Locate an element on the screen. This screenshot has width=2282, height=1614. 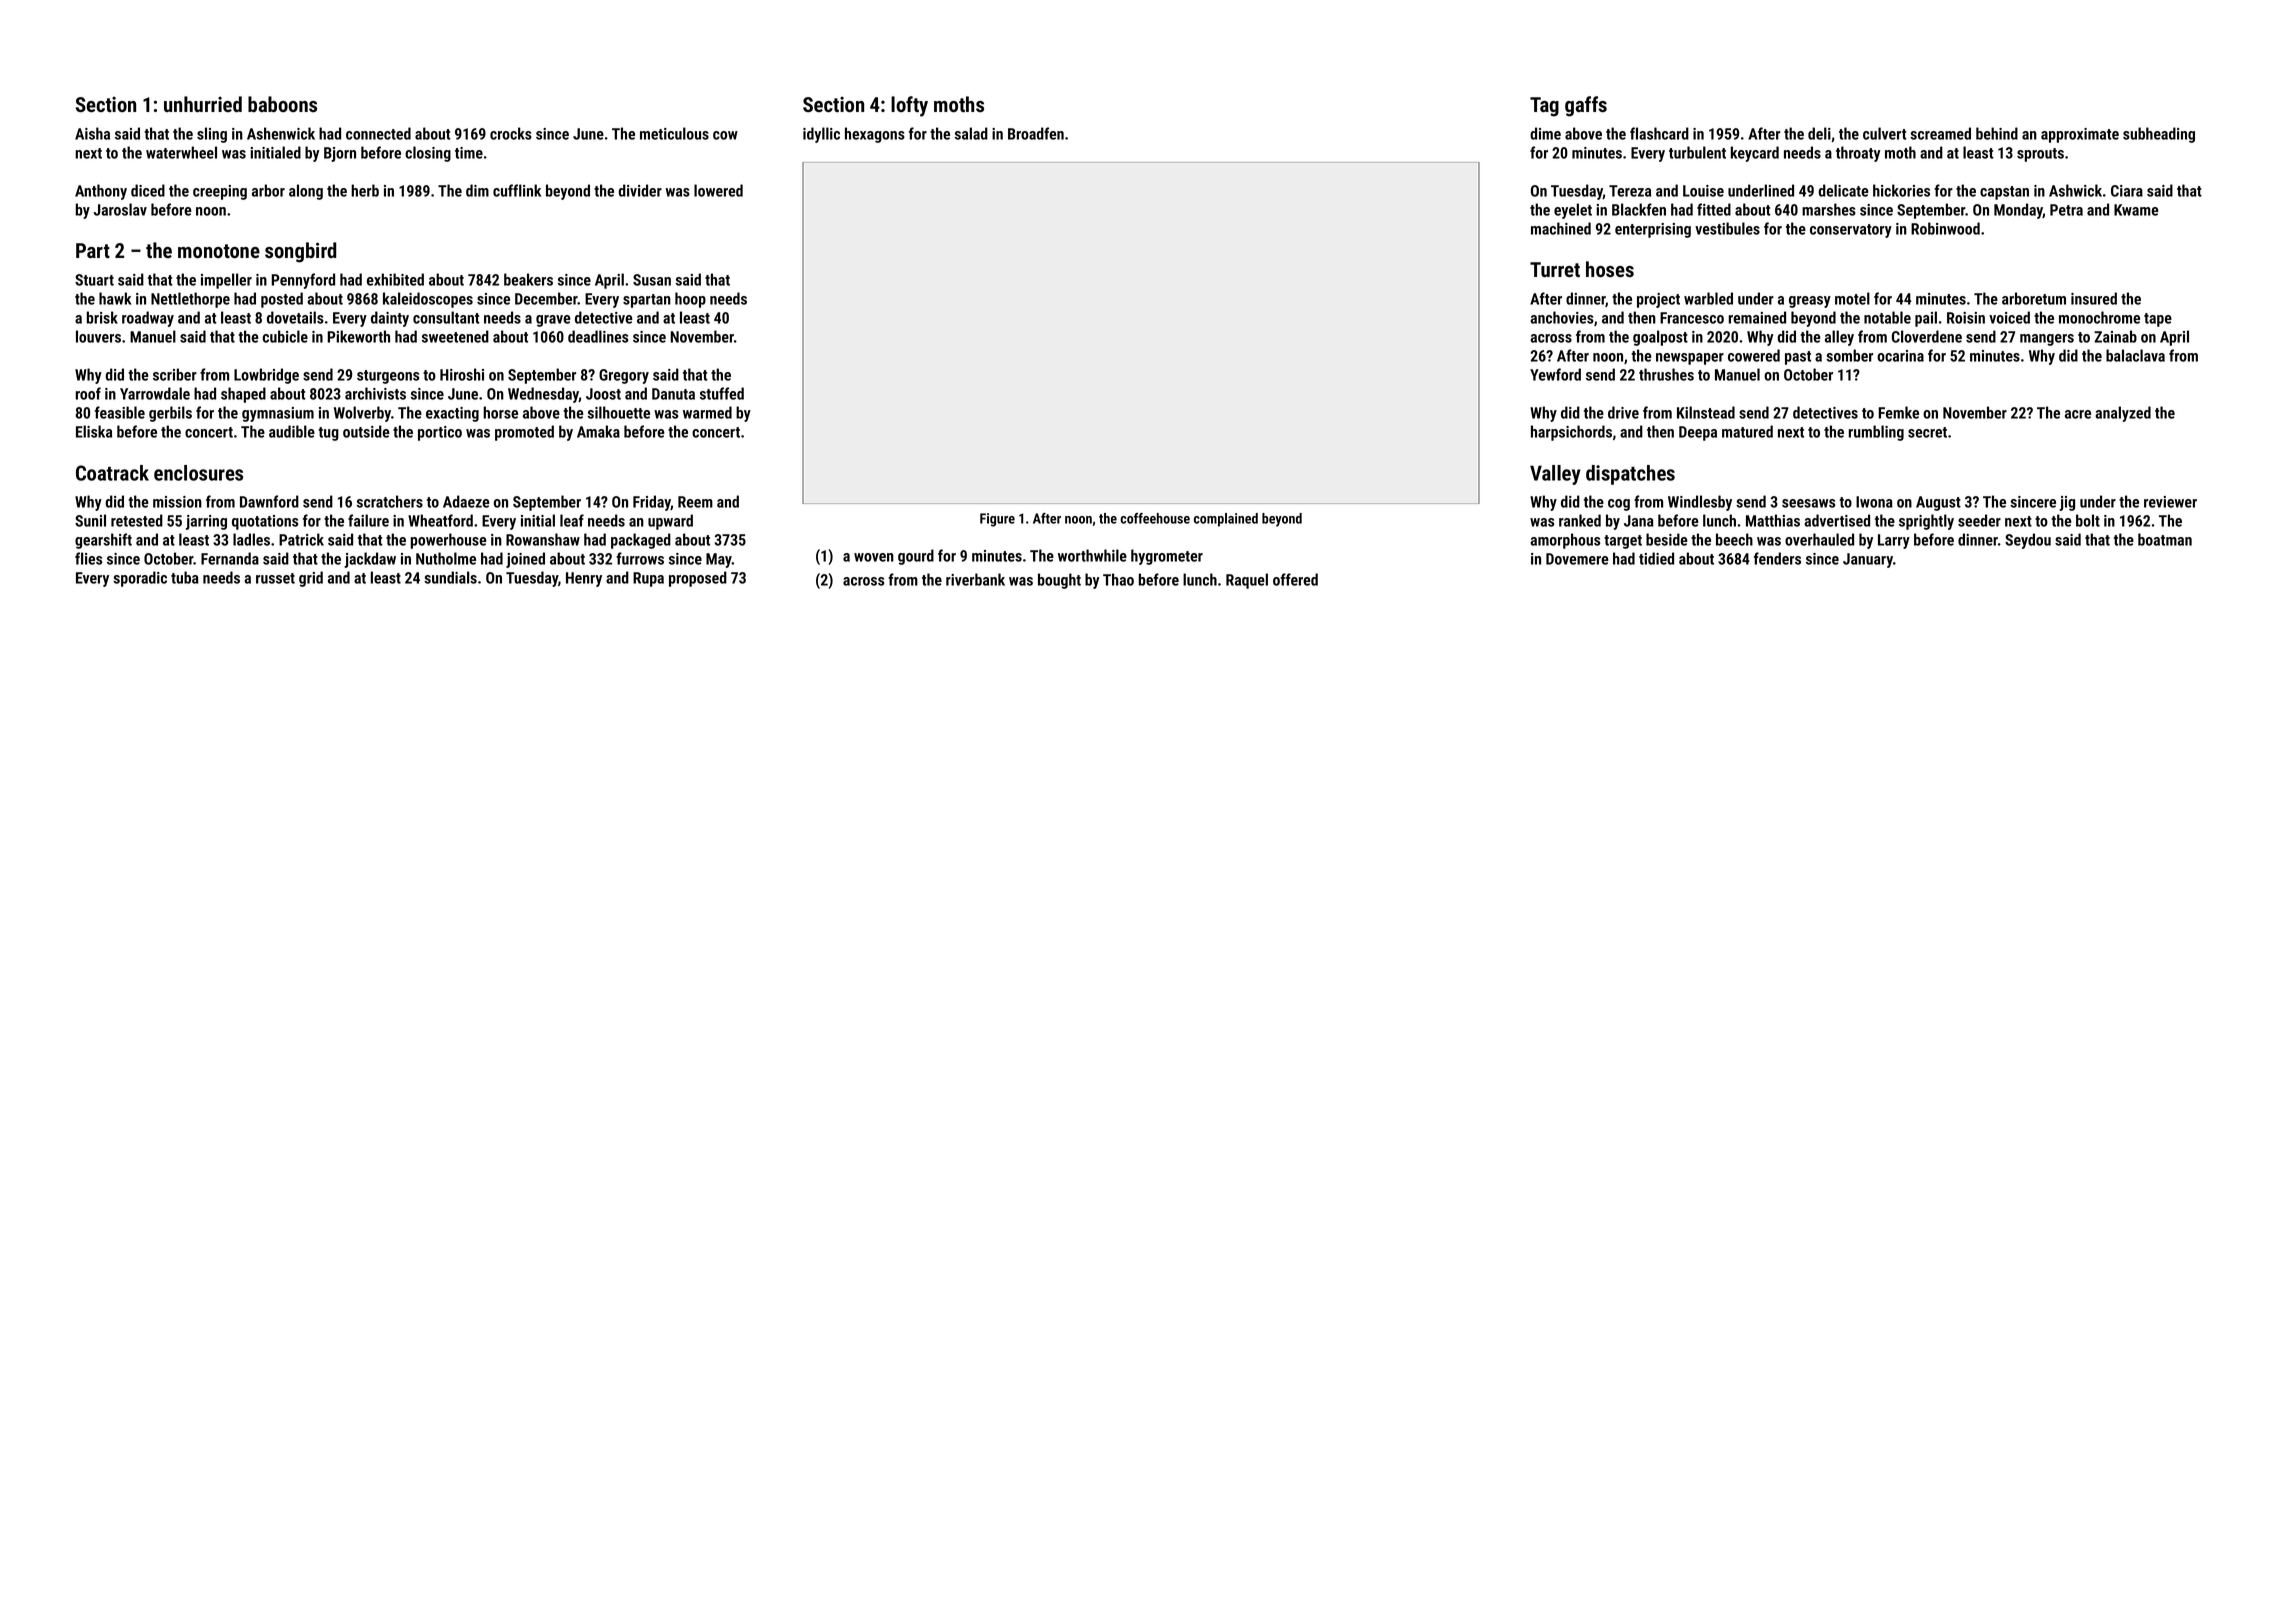
Robinwood is located at coordinates (1945, 228).
